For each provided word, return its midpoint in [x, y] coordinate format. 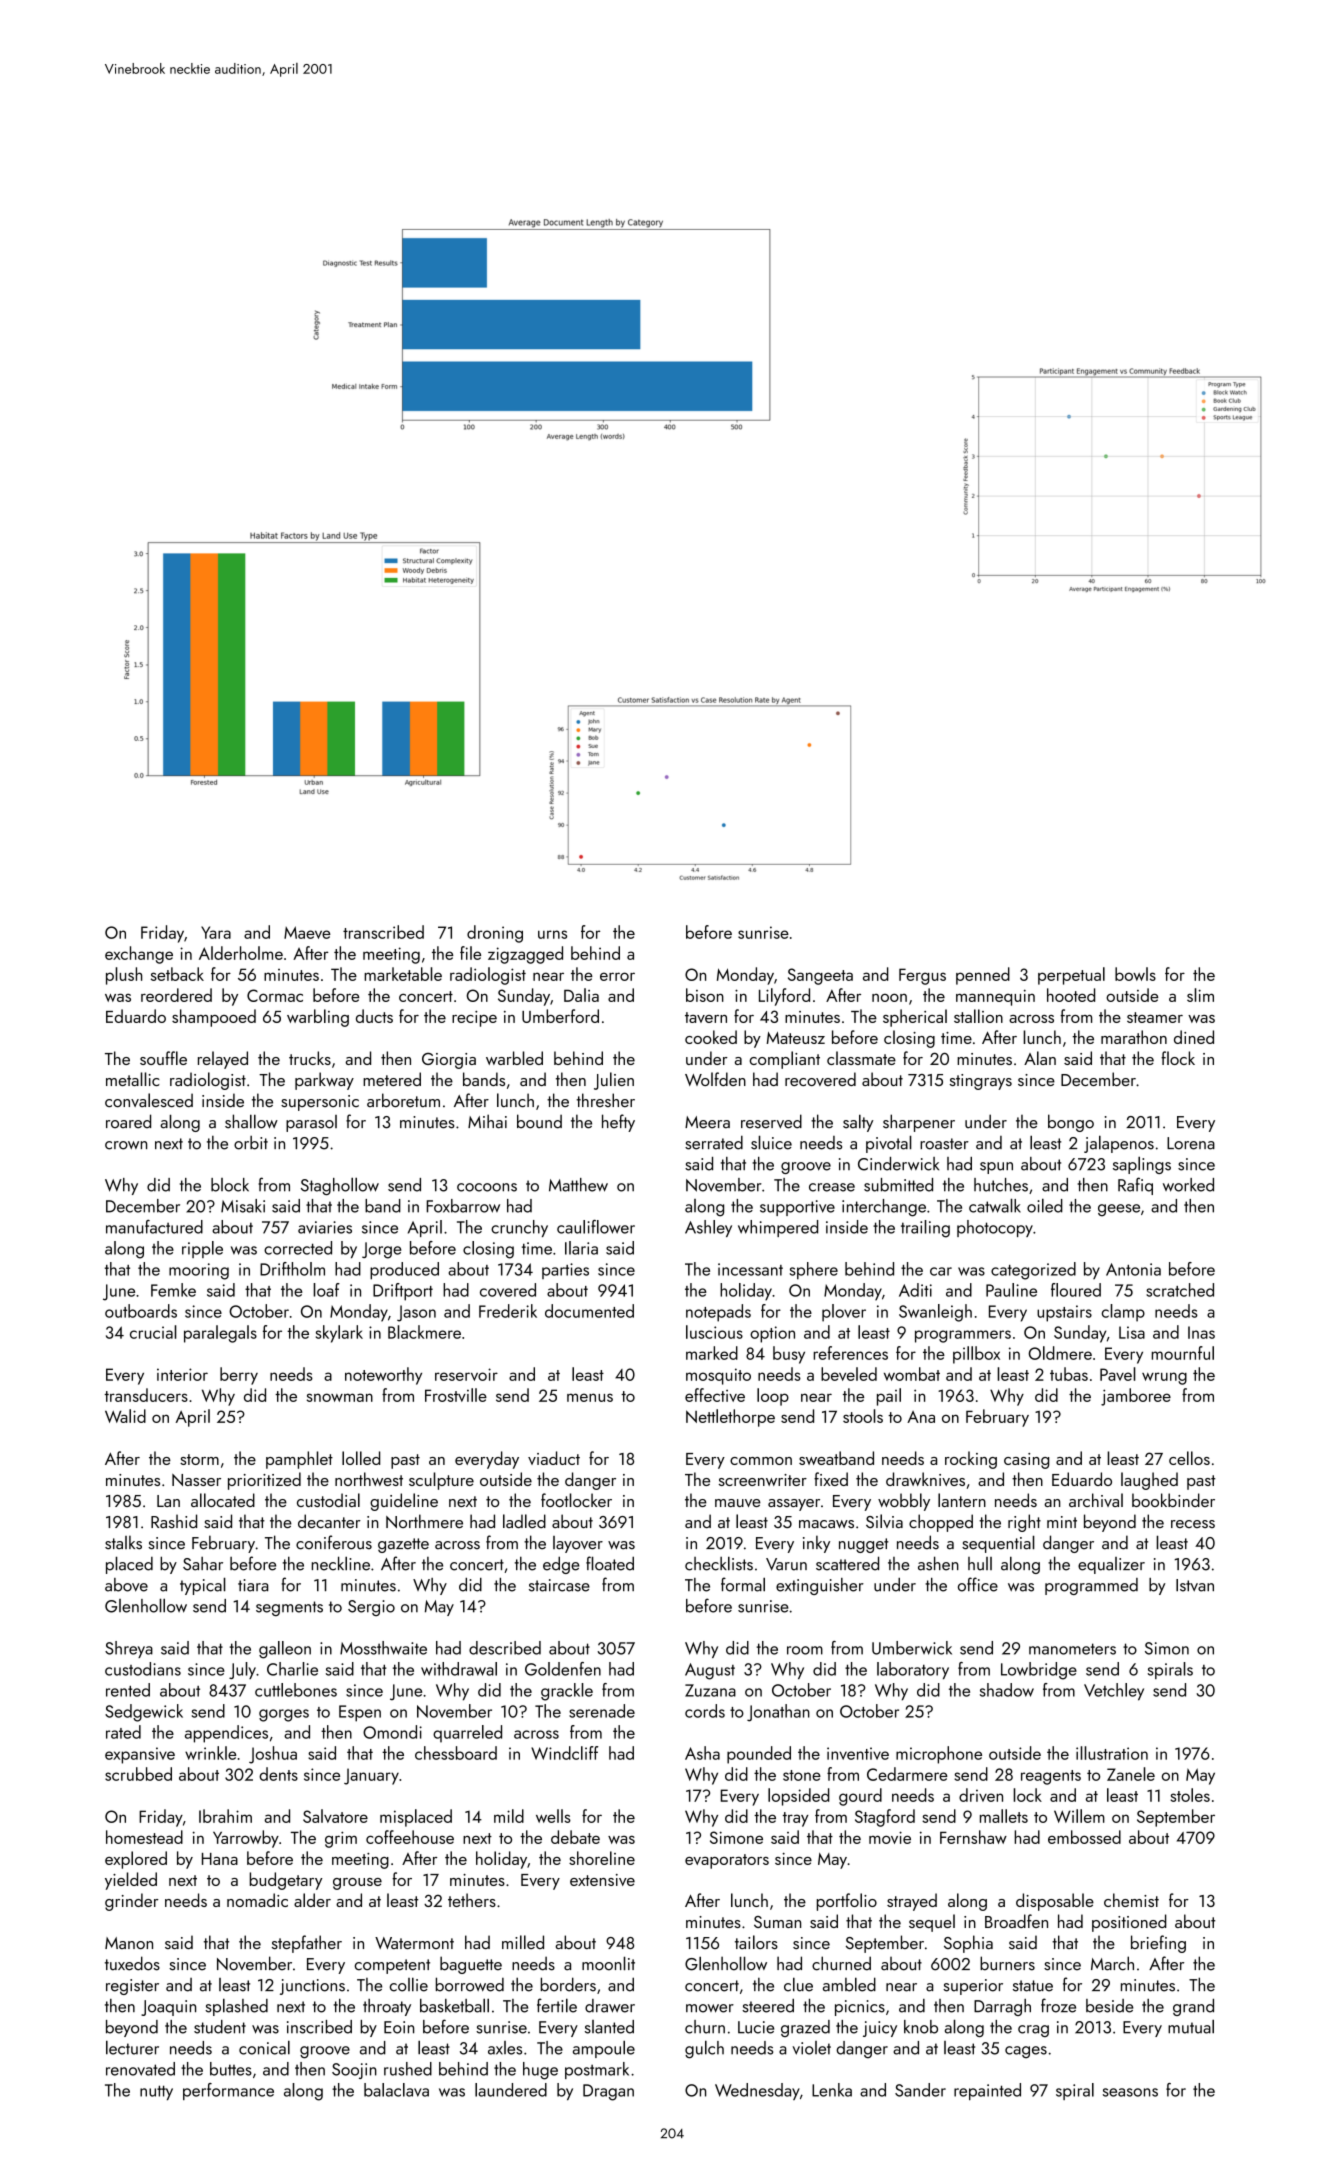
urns [552, 934]
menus [590, 1397]
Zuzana [710, 1690]
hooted [1071, 995]
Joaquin [168, 2008]
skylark [339, 1334]
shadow [1007, 1690]
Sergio [371, 1608]
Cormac [275, 995]
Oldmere [1060, 1353]
